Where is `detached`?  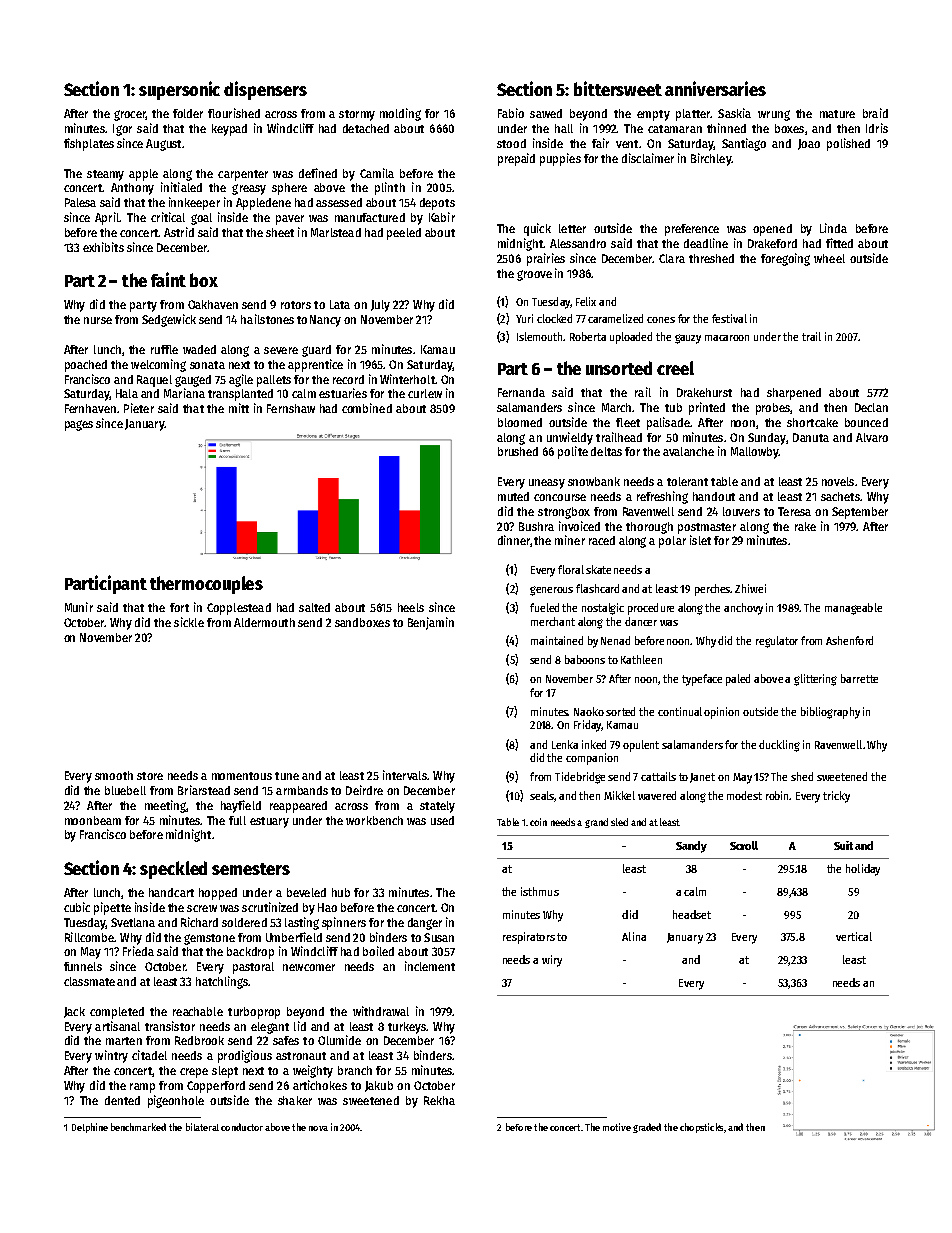 detached is located at coordinates (366, 128).
